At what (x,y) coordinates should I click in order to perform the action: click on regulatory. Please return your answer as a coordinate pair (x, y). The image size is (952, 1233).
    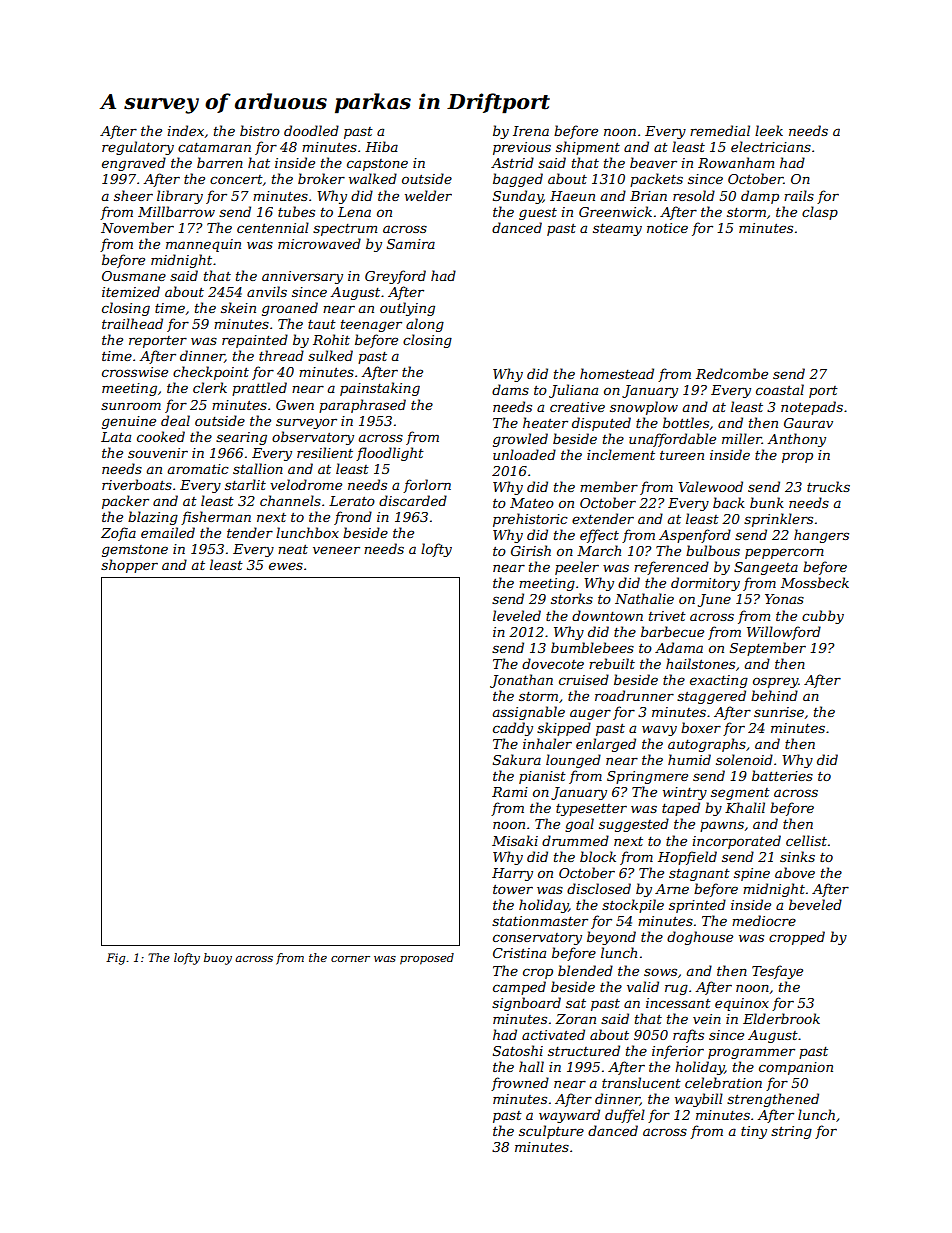
    Looking at the image, I should click on (138, 148).
